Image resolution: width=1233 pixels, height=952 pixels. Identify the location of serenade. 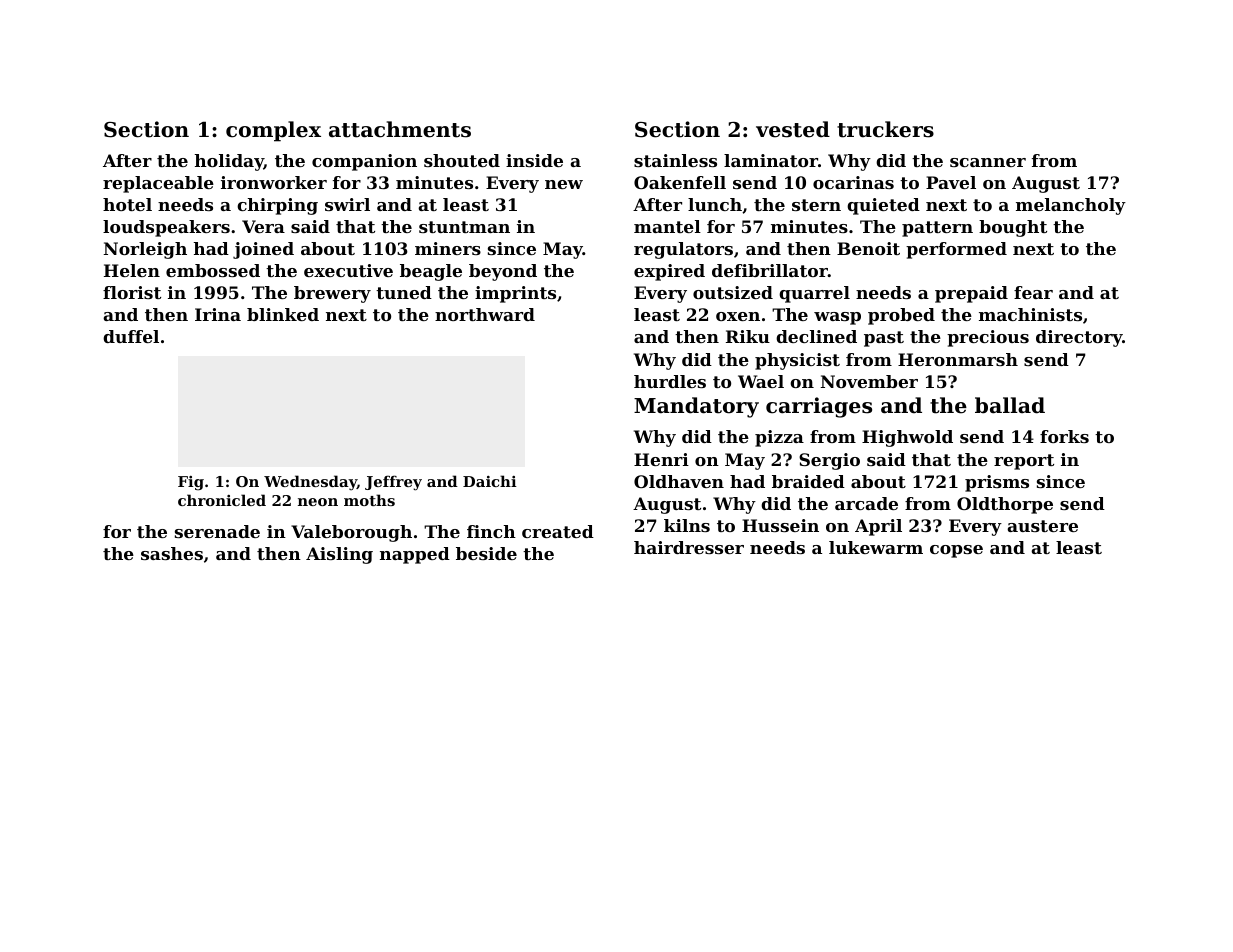
(217, 531).
